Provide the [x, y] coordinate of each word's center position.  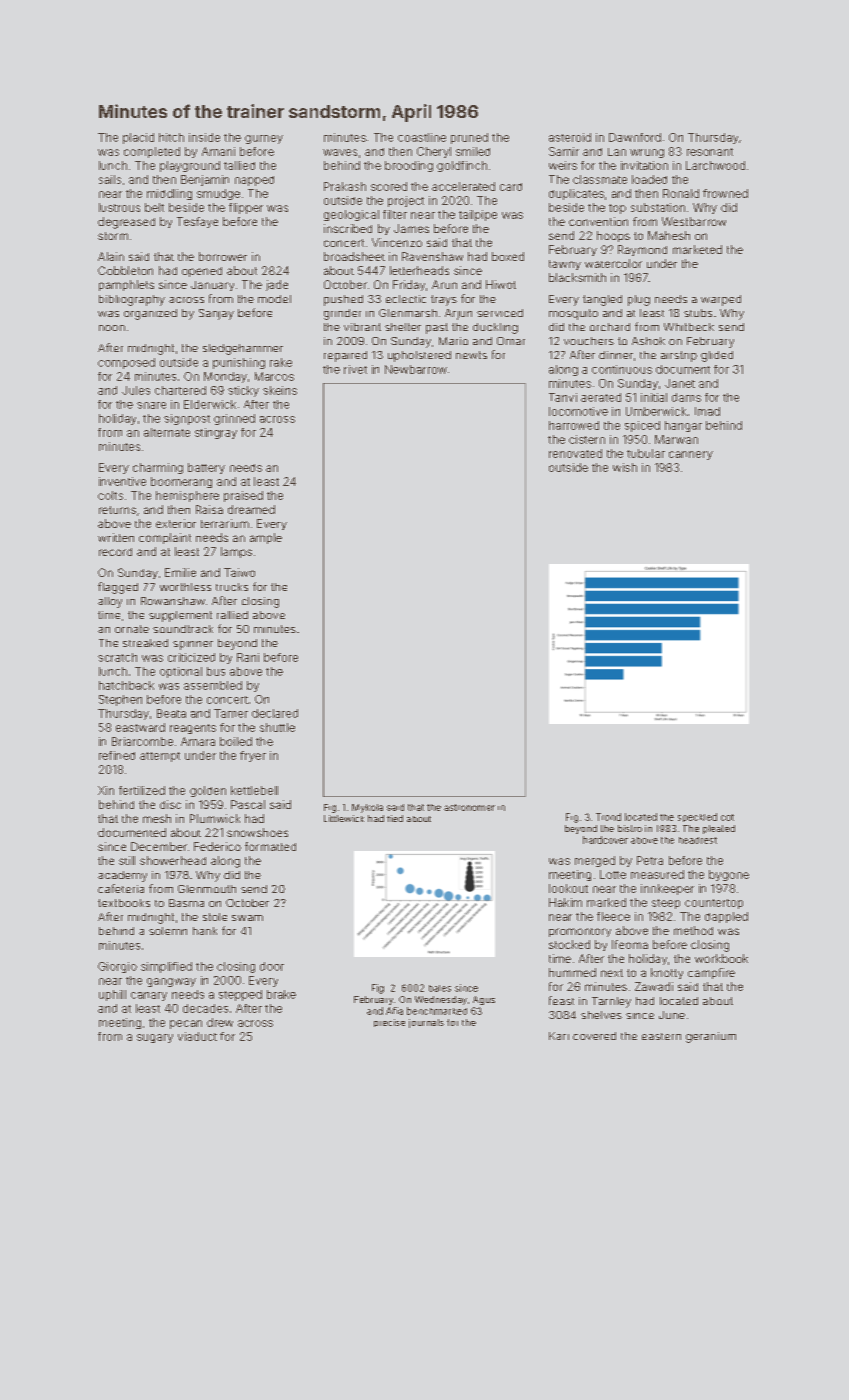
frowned [725, 193]
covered [594, 1036]
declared [275, 713]
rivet [355, 369]
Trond [608, 817]
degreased [126, 223]
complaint [165, 538]
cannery [691, 455]
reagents [193, 729]
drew [220, 1022]
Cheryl [434, 152]
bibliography [132, 300]
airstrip [679, 356]
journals [426, 1023]
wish [625, 467]
